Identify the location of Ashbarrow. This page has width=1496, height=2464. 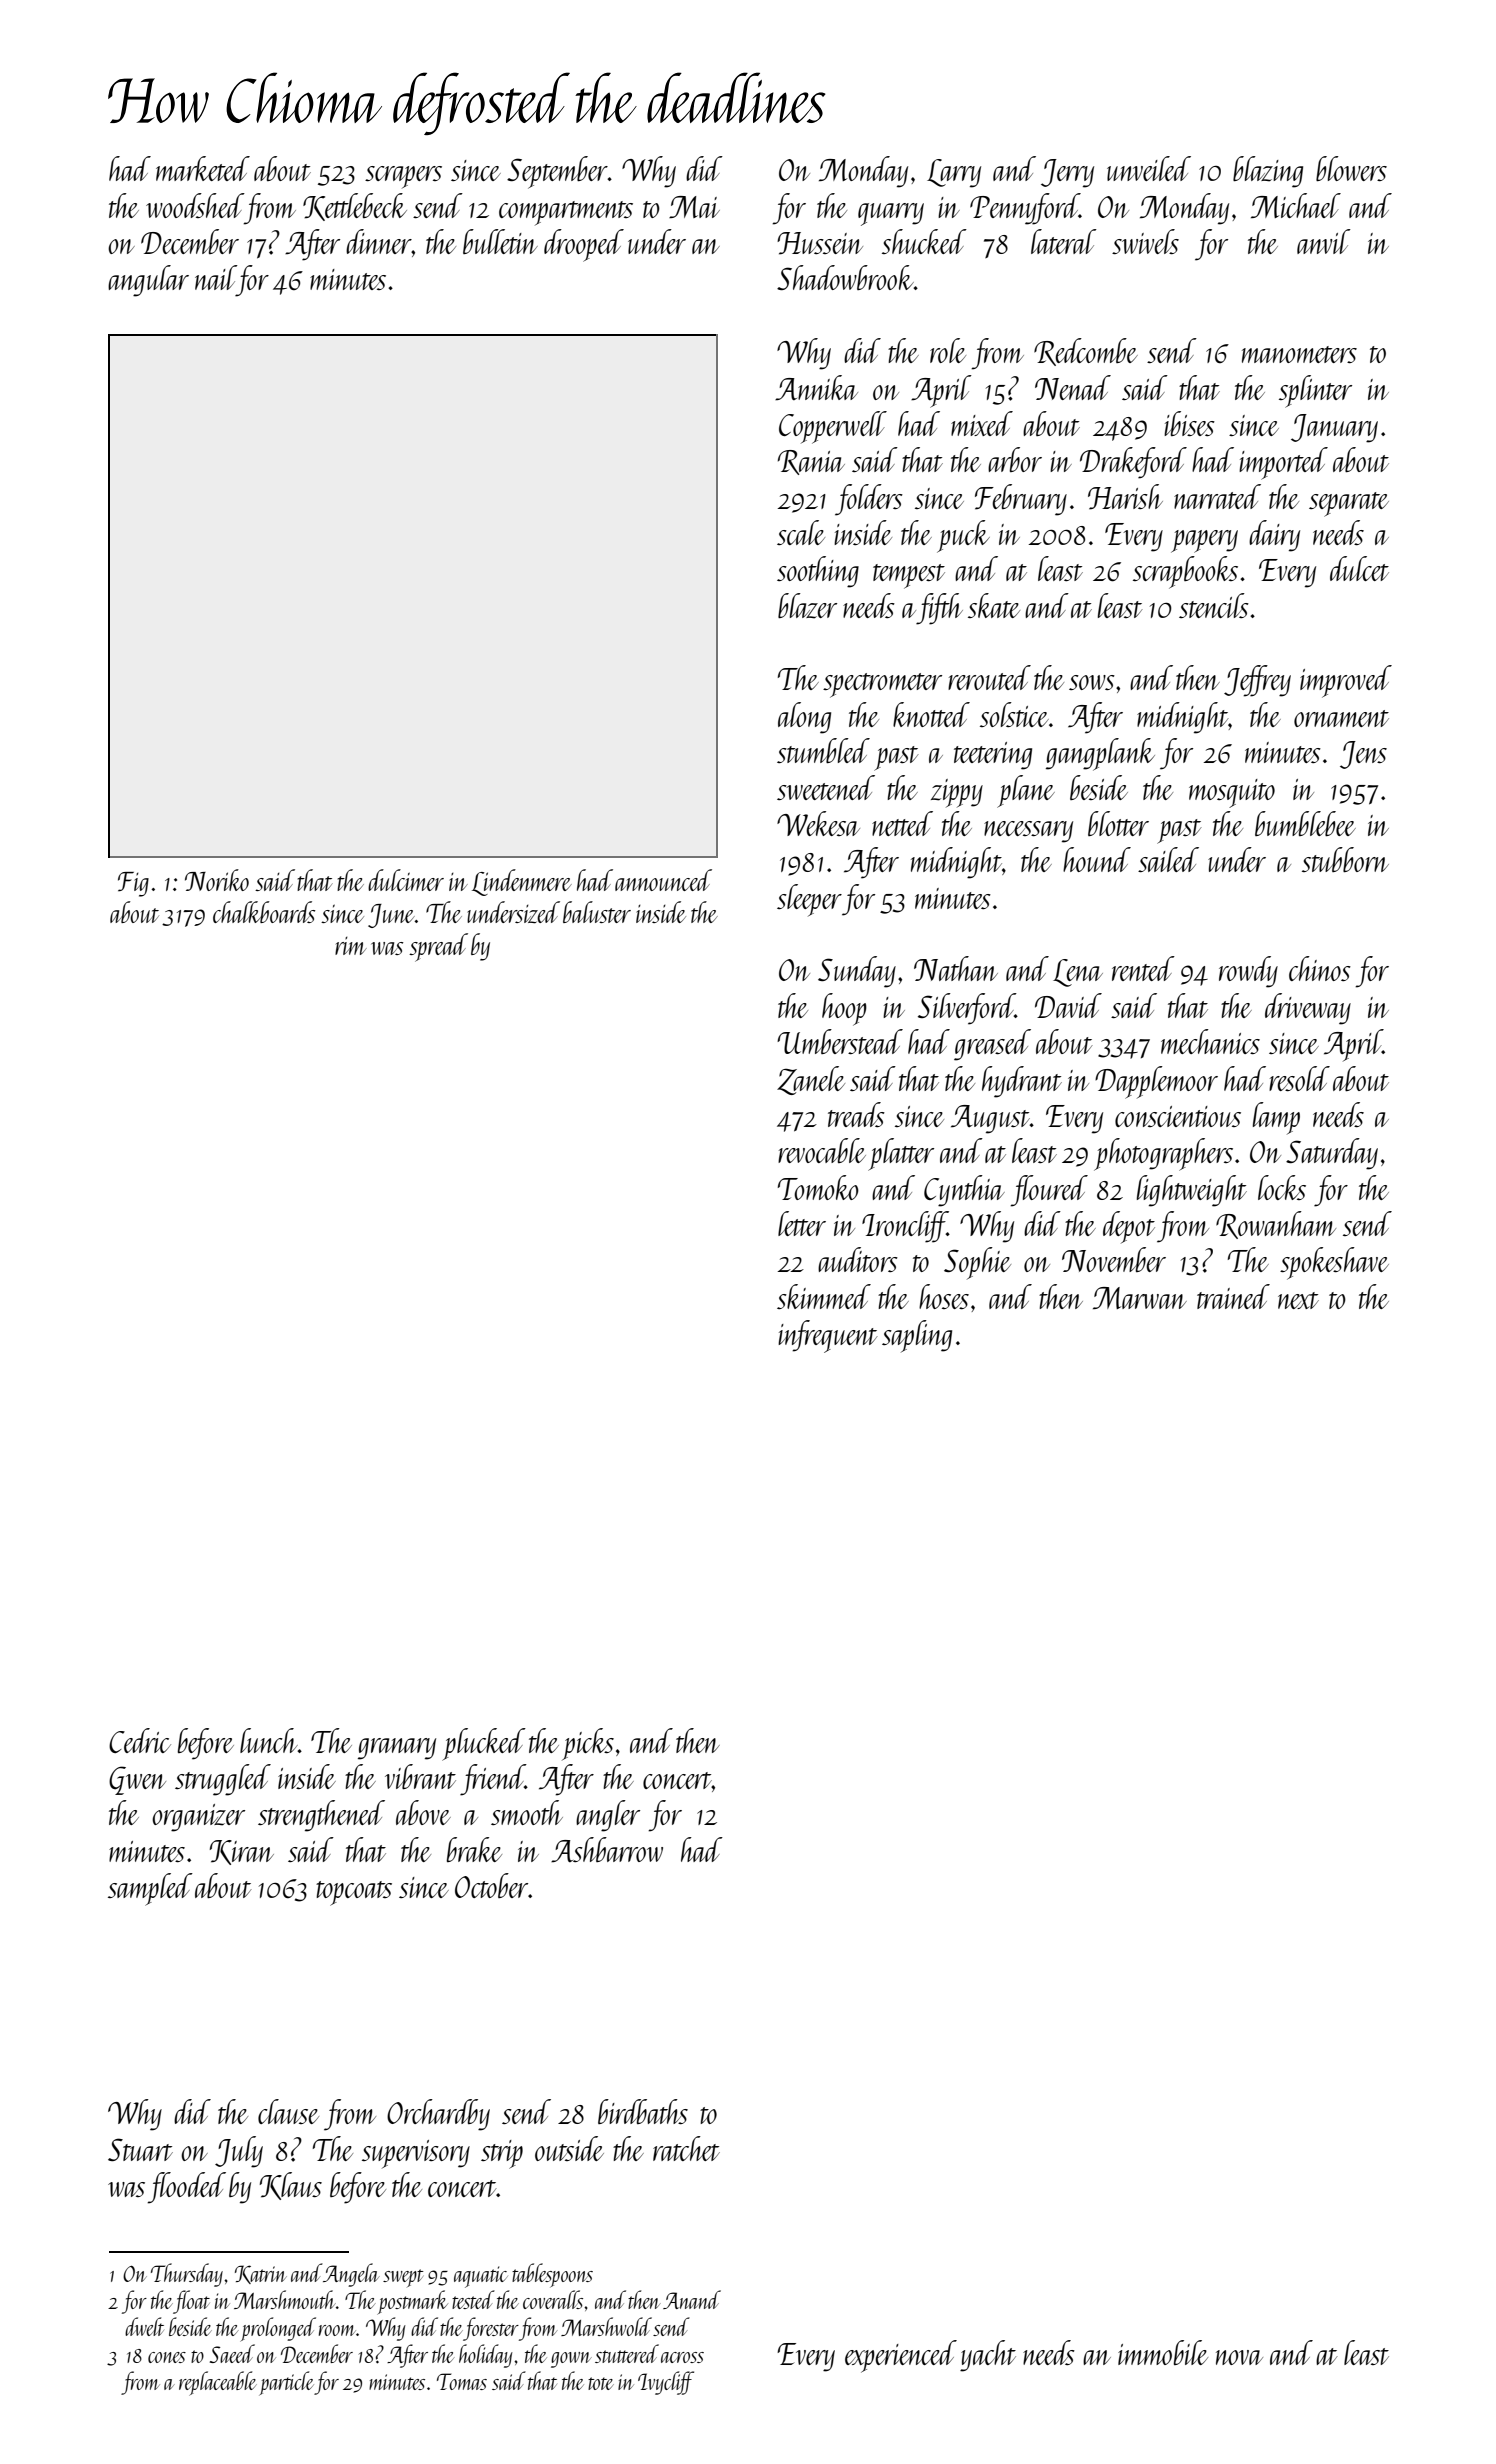
(607, 1850).
